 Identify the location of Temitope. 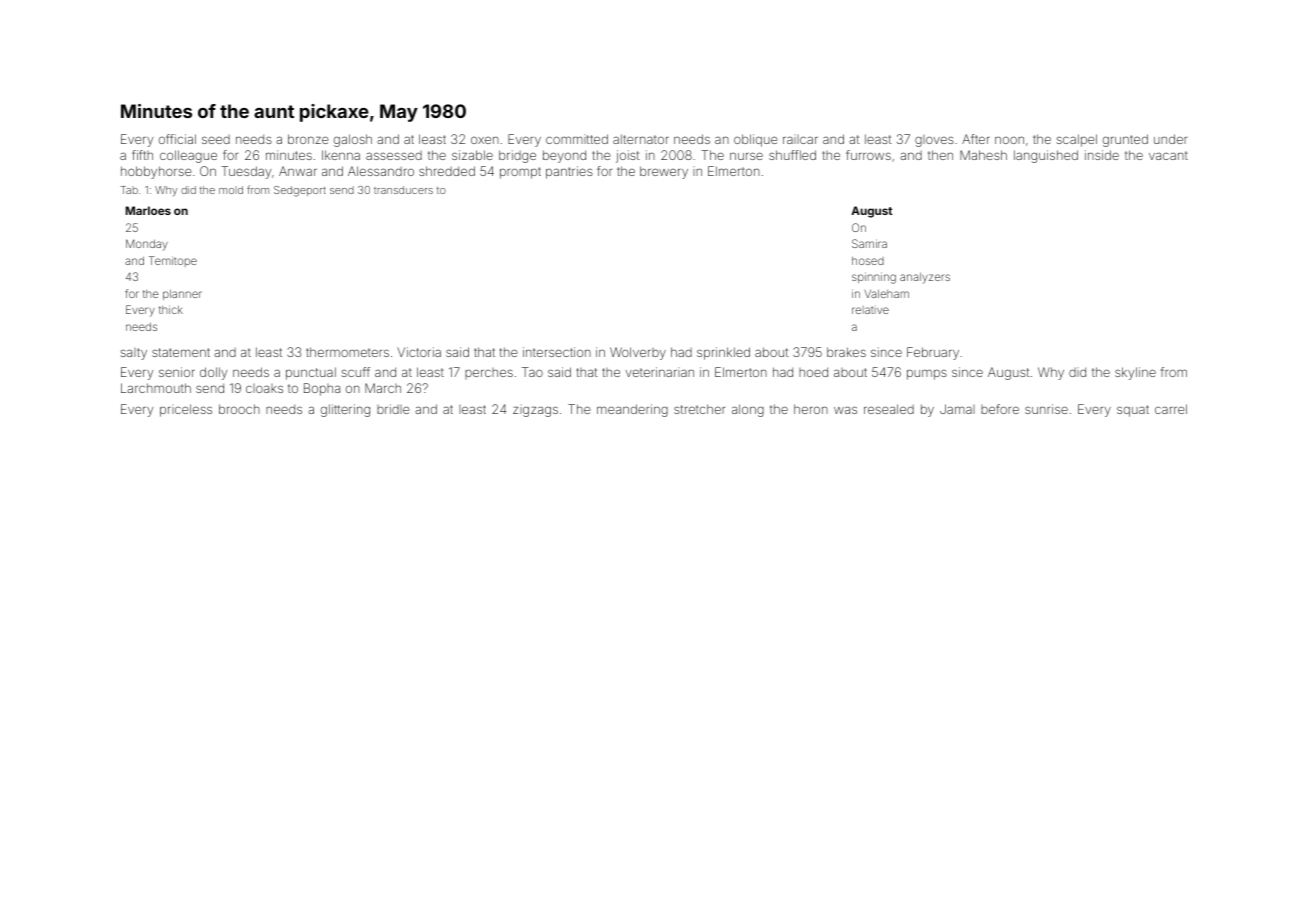
(173, 261).
